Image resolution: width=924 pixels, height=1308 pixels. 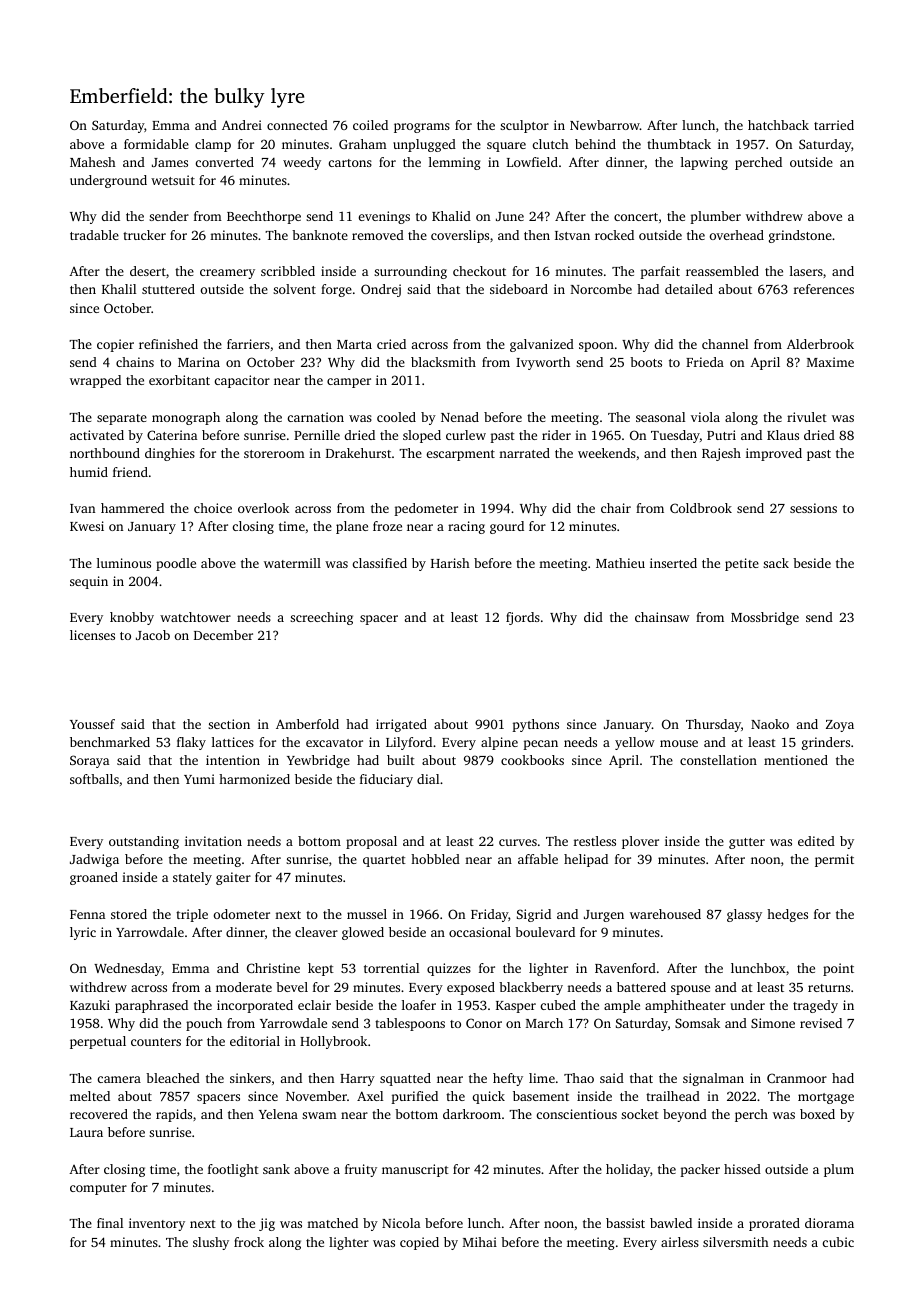 I want to click on Ivyworth, so click(x=543, y=363).
